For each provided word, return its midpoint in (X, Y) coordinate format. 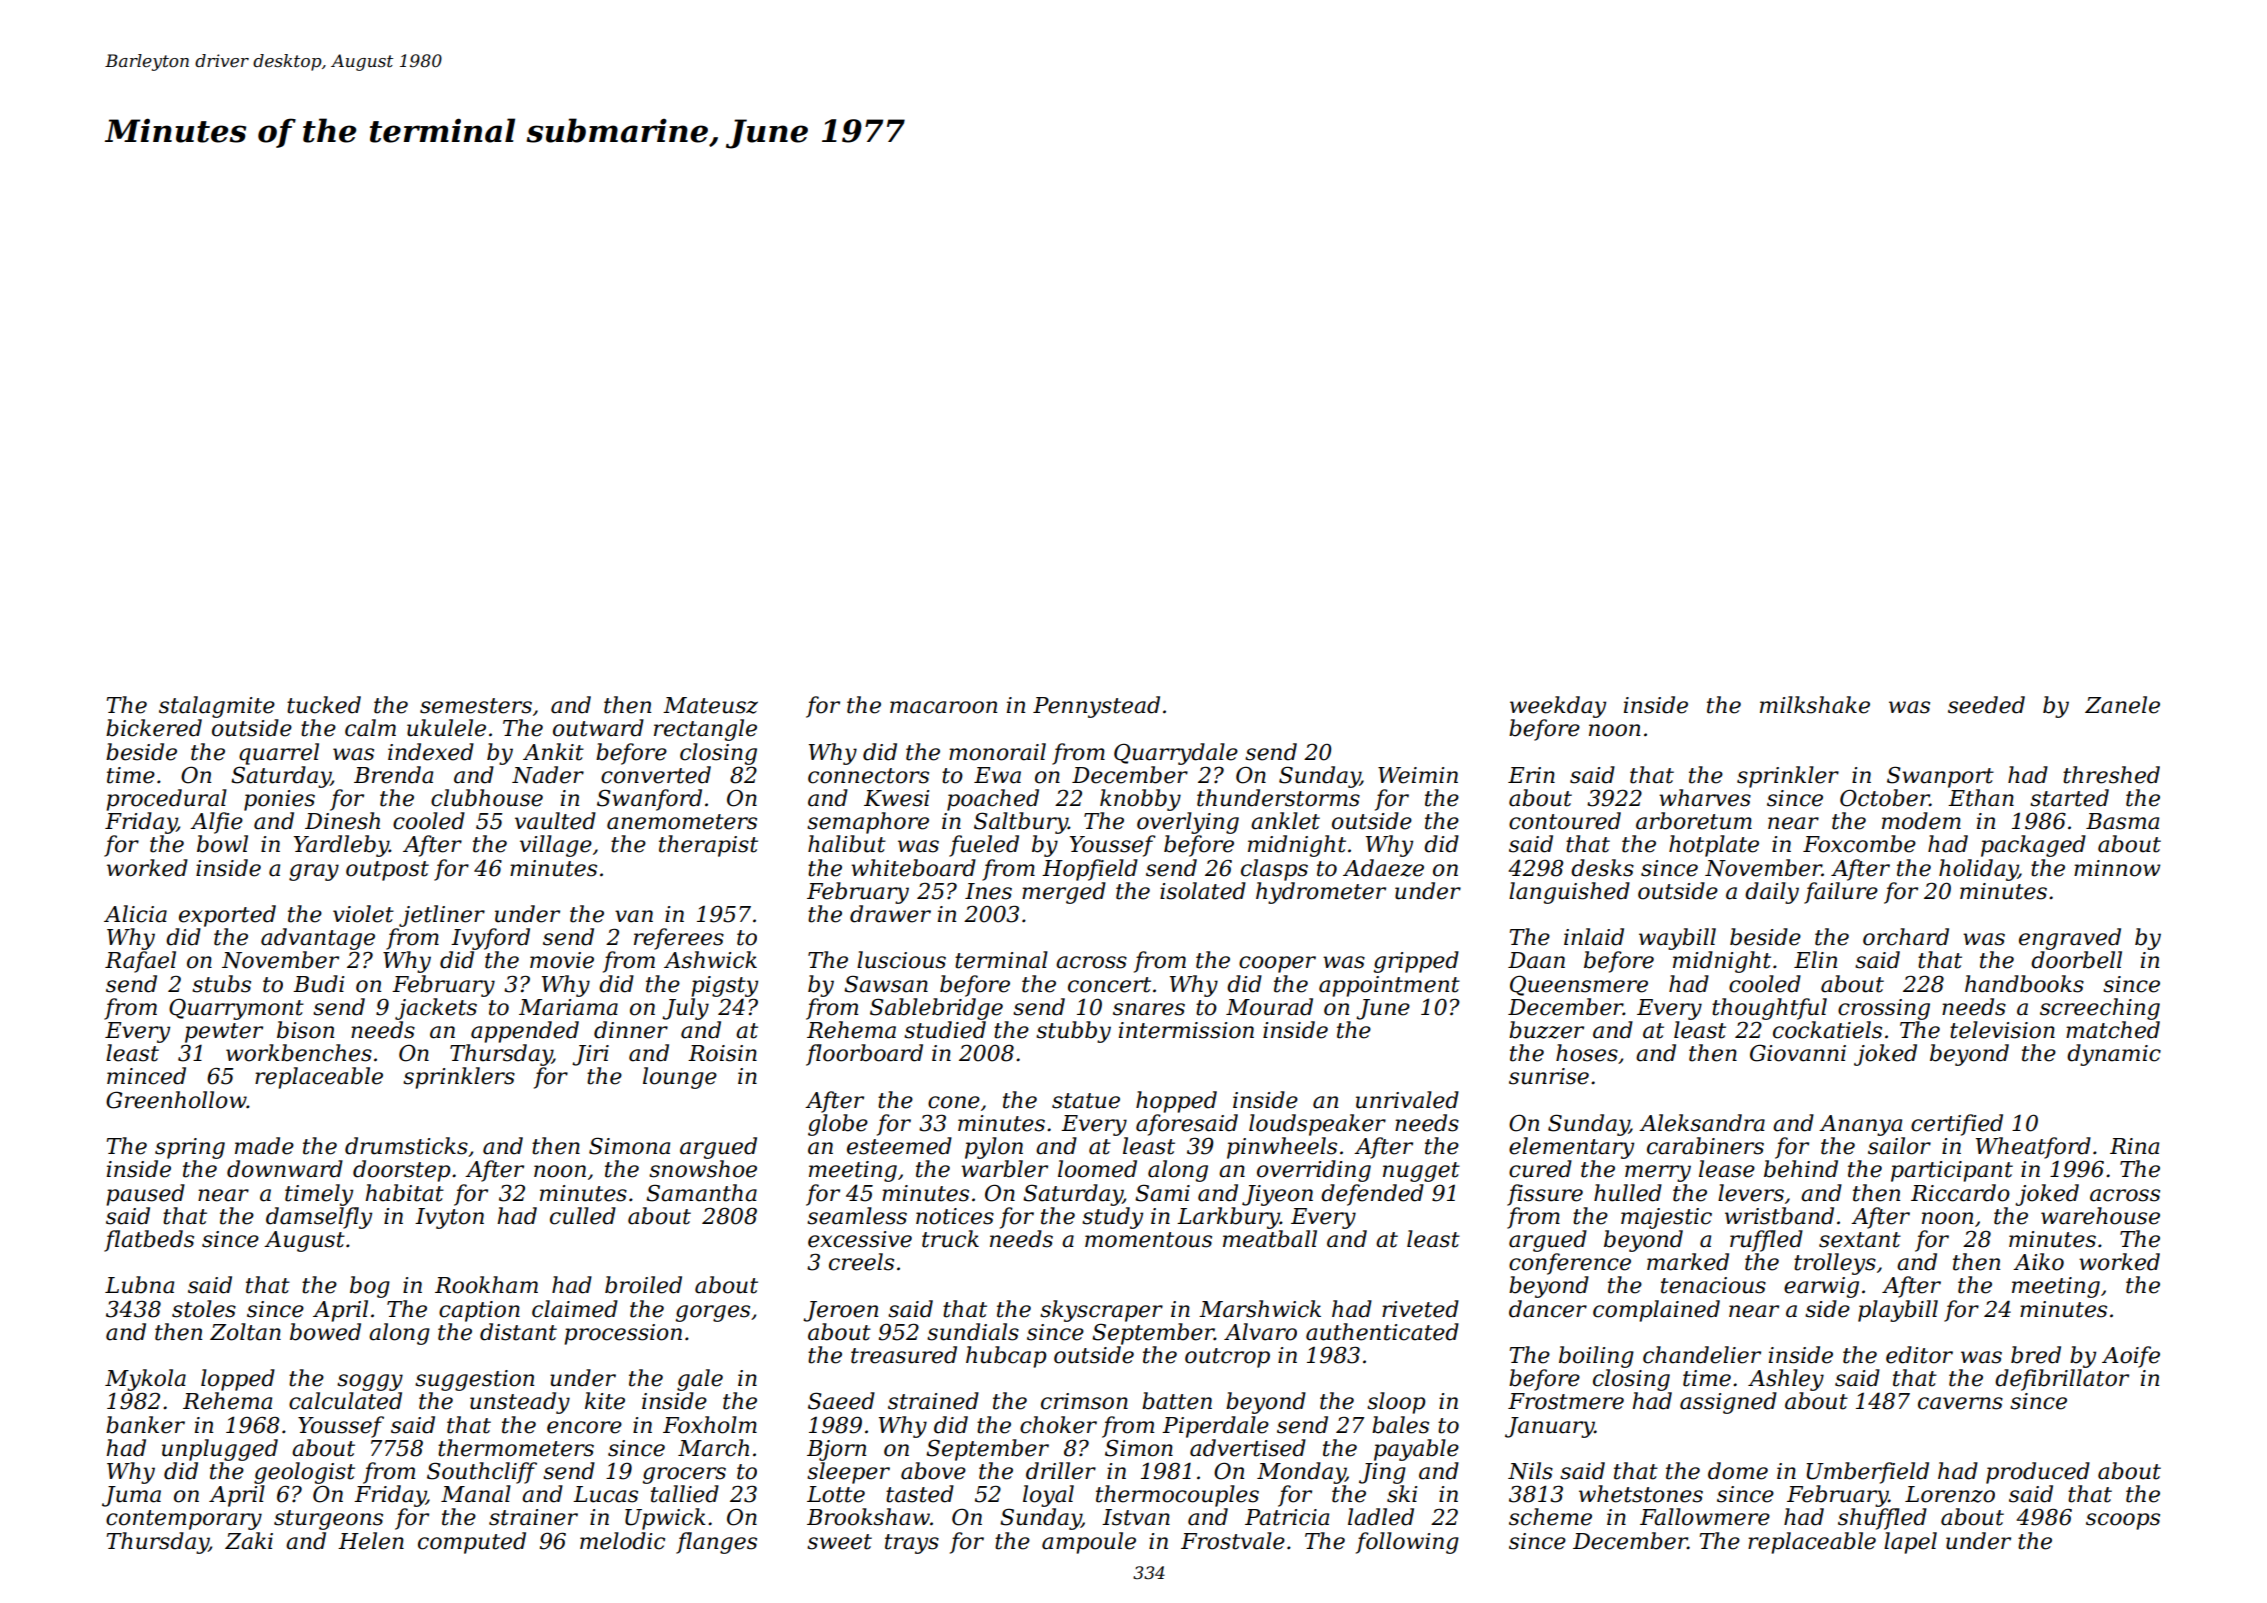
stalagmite (217, 707)
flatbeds (149, 1241)
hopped (1176, 1102)
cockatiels (1827, 1030)
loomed (1097, 1169)
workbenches (299, 1053)
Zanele (2122, 705)
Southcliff (482, 1473)
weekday (1558, 707)
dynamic (2114, 1055)
